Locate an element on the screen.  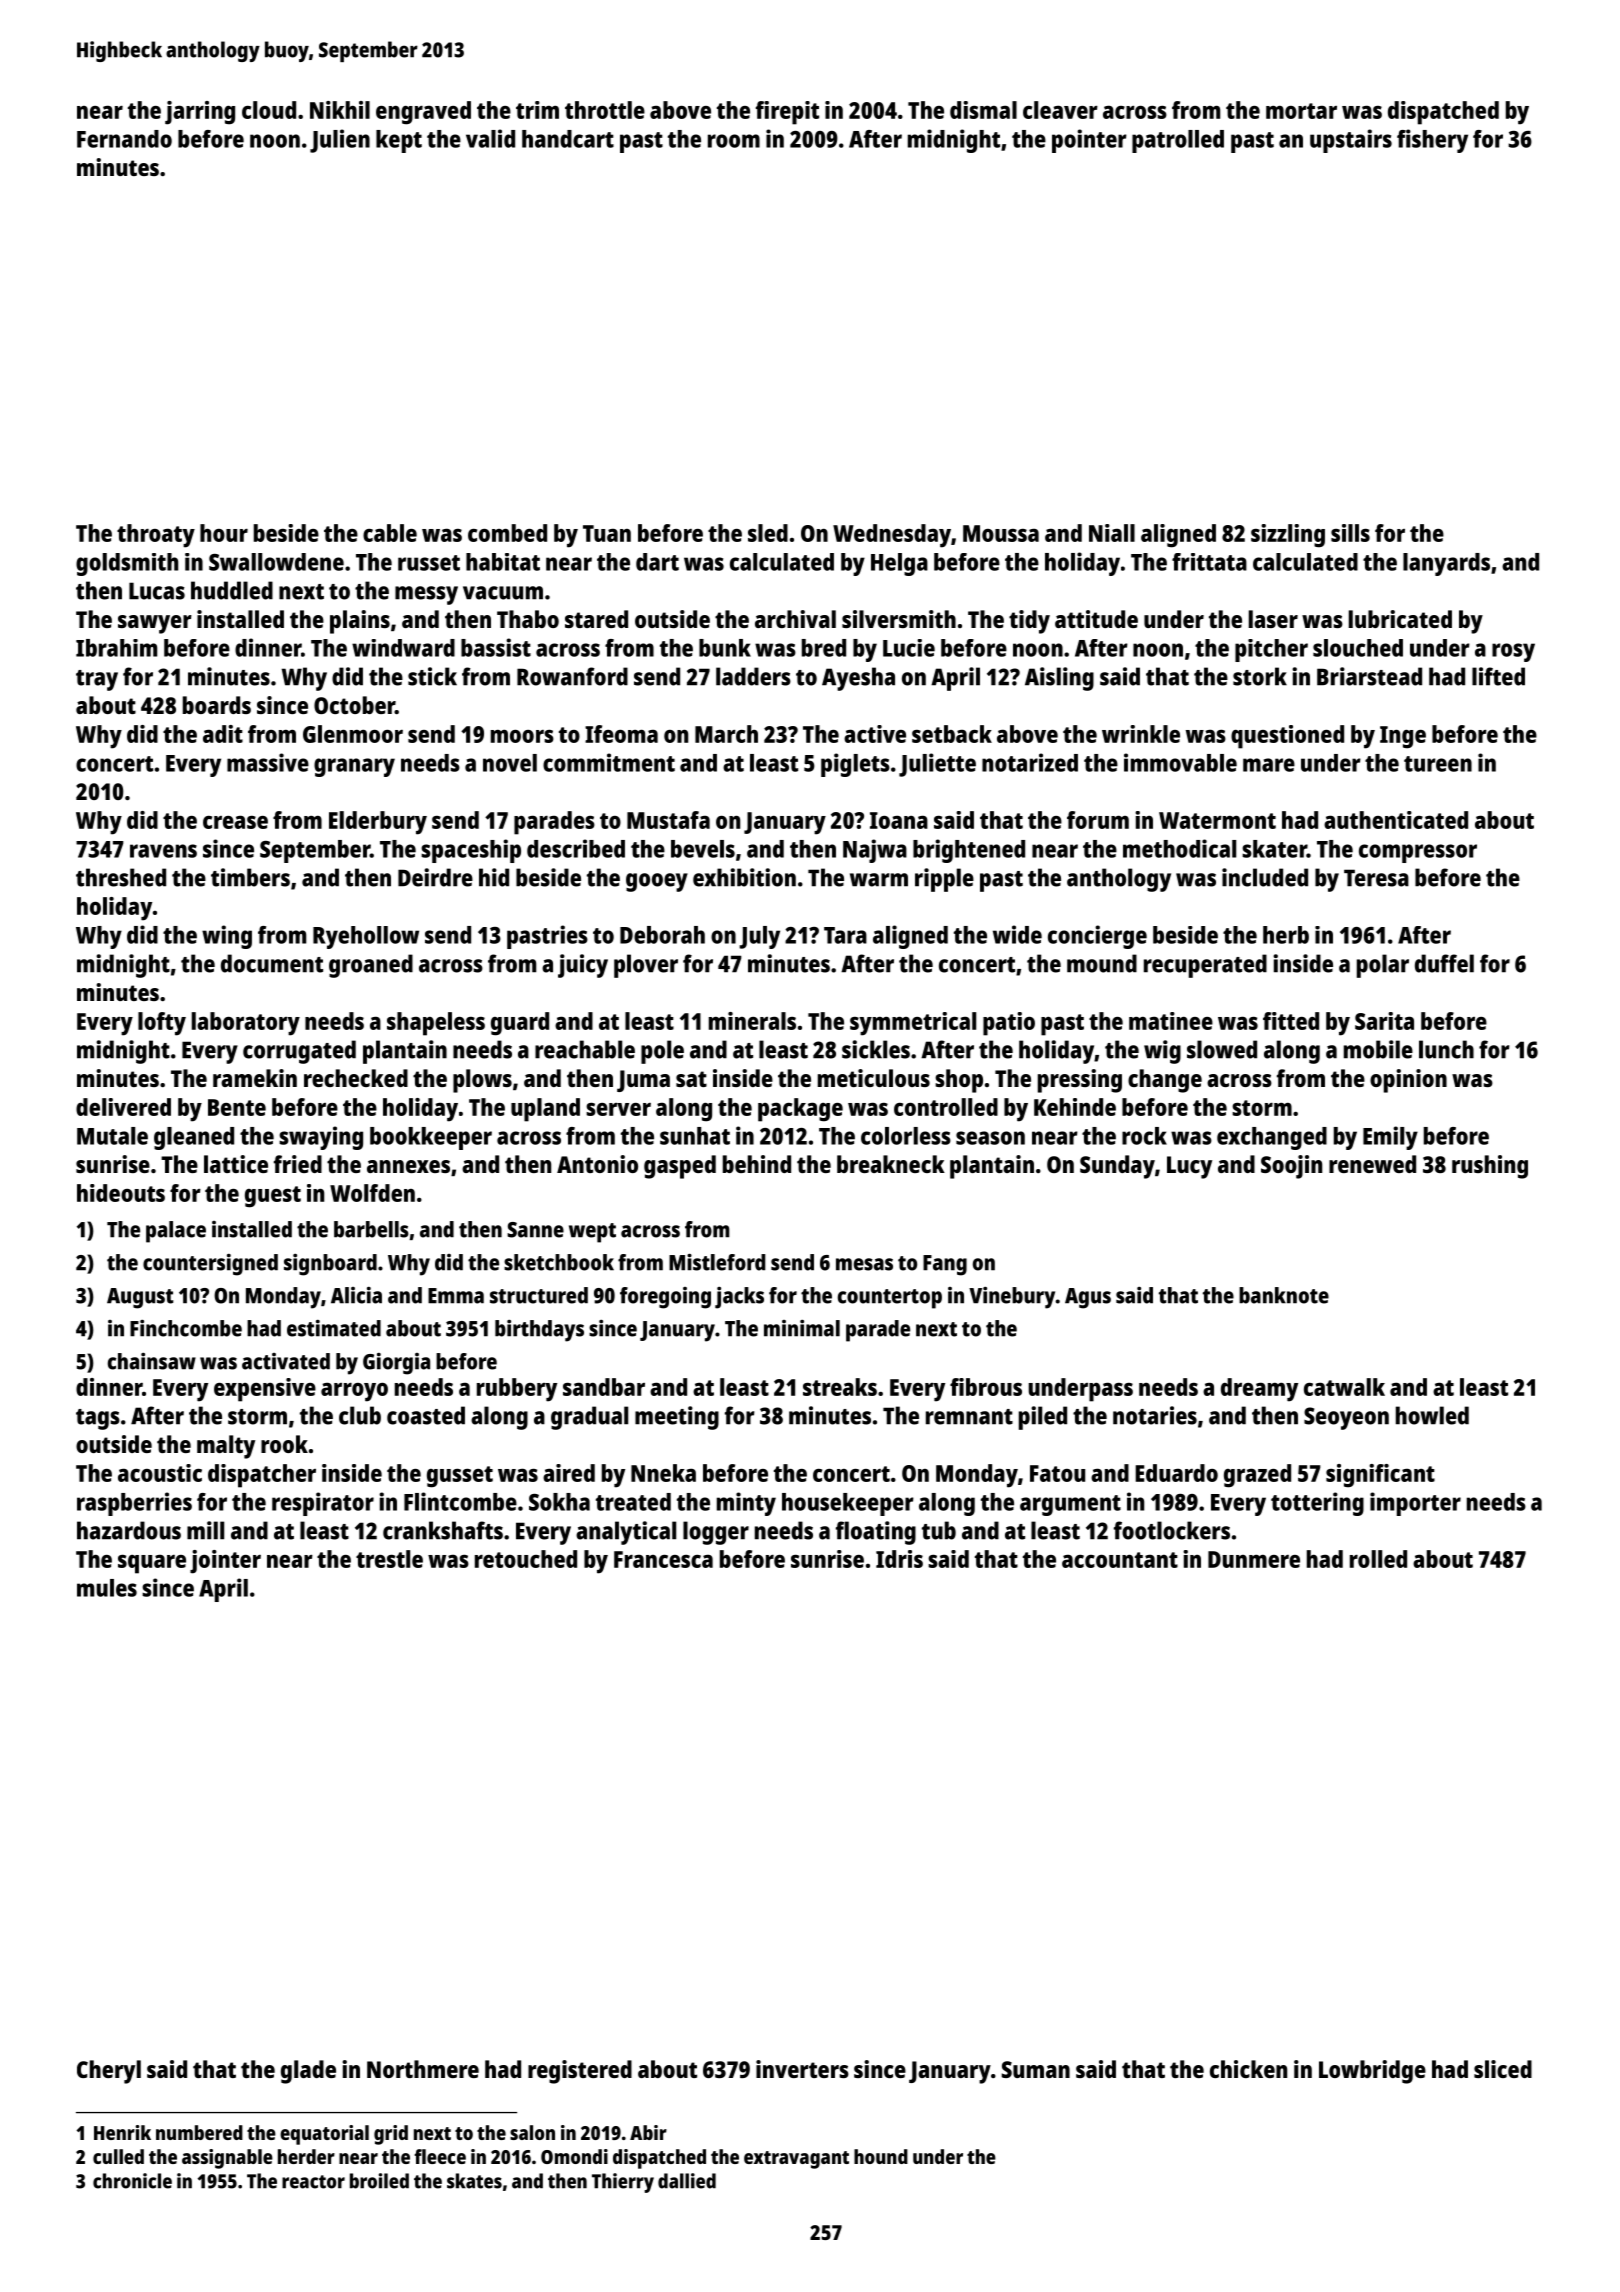
Agus is located at coordinates (1088, 1298).
